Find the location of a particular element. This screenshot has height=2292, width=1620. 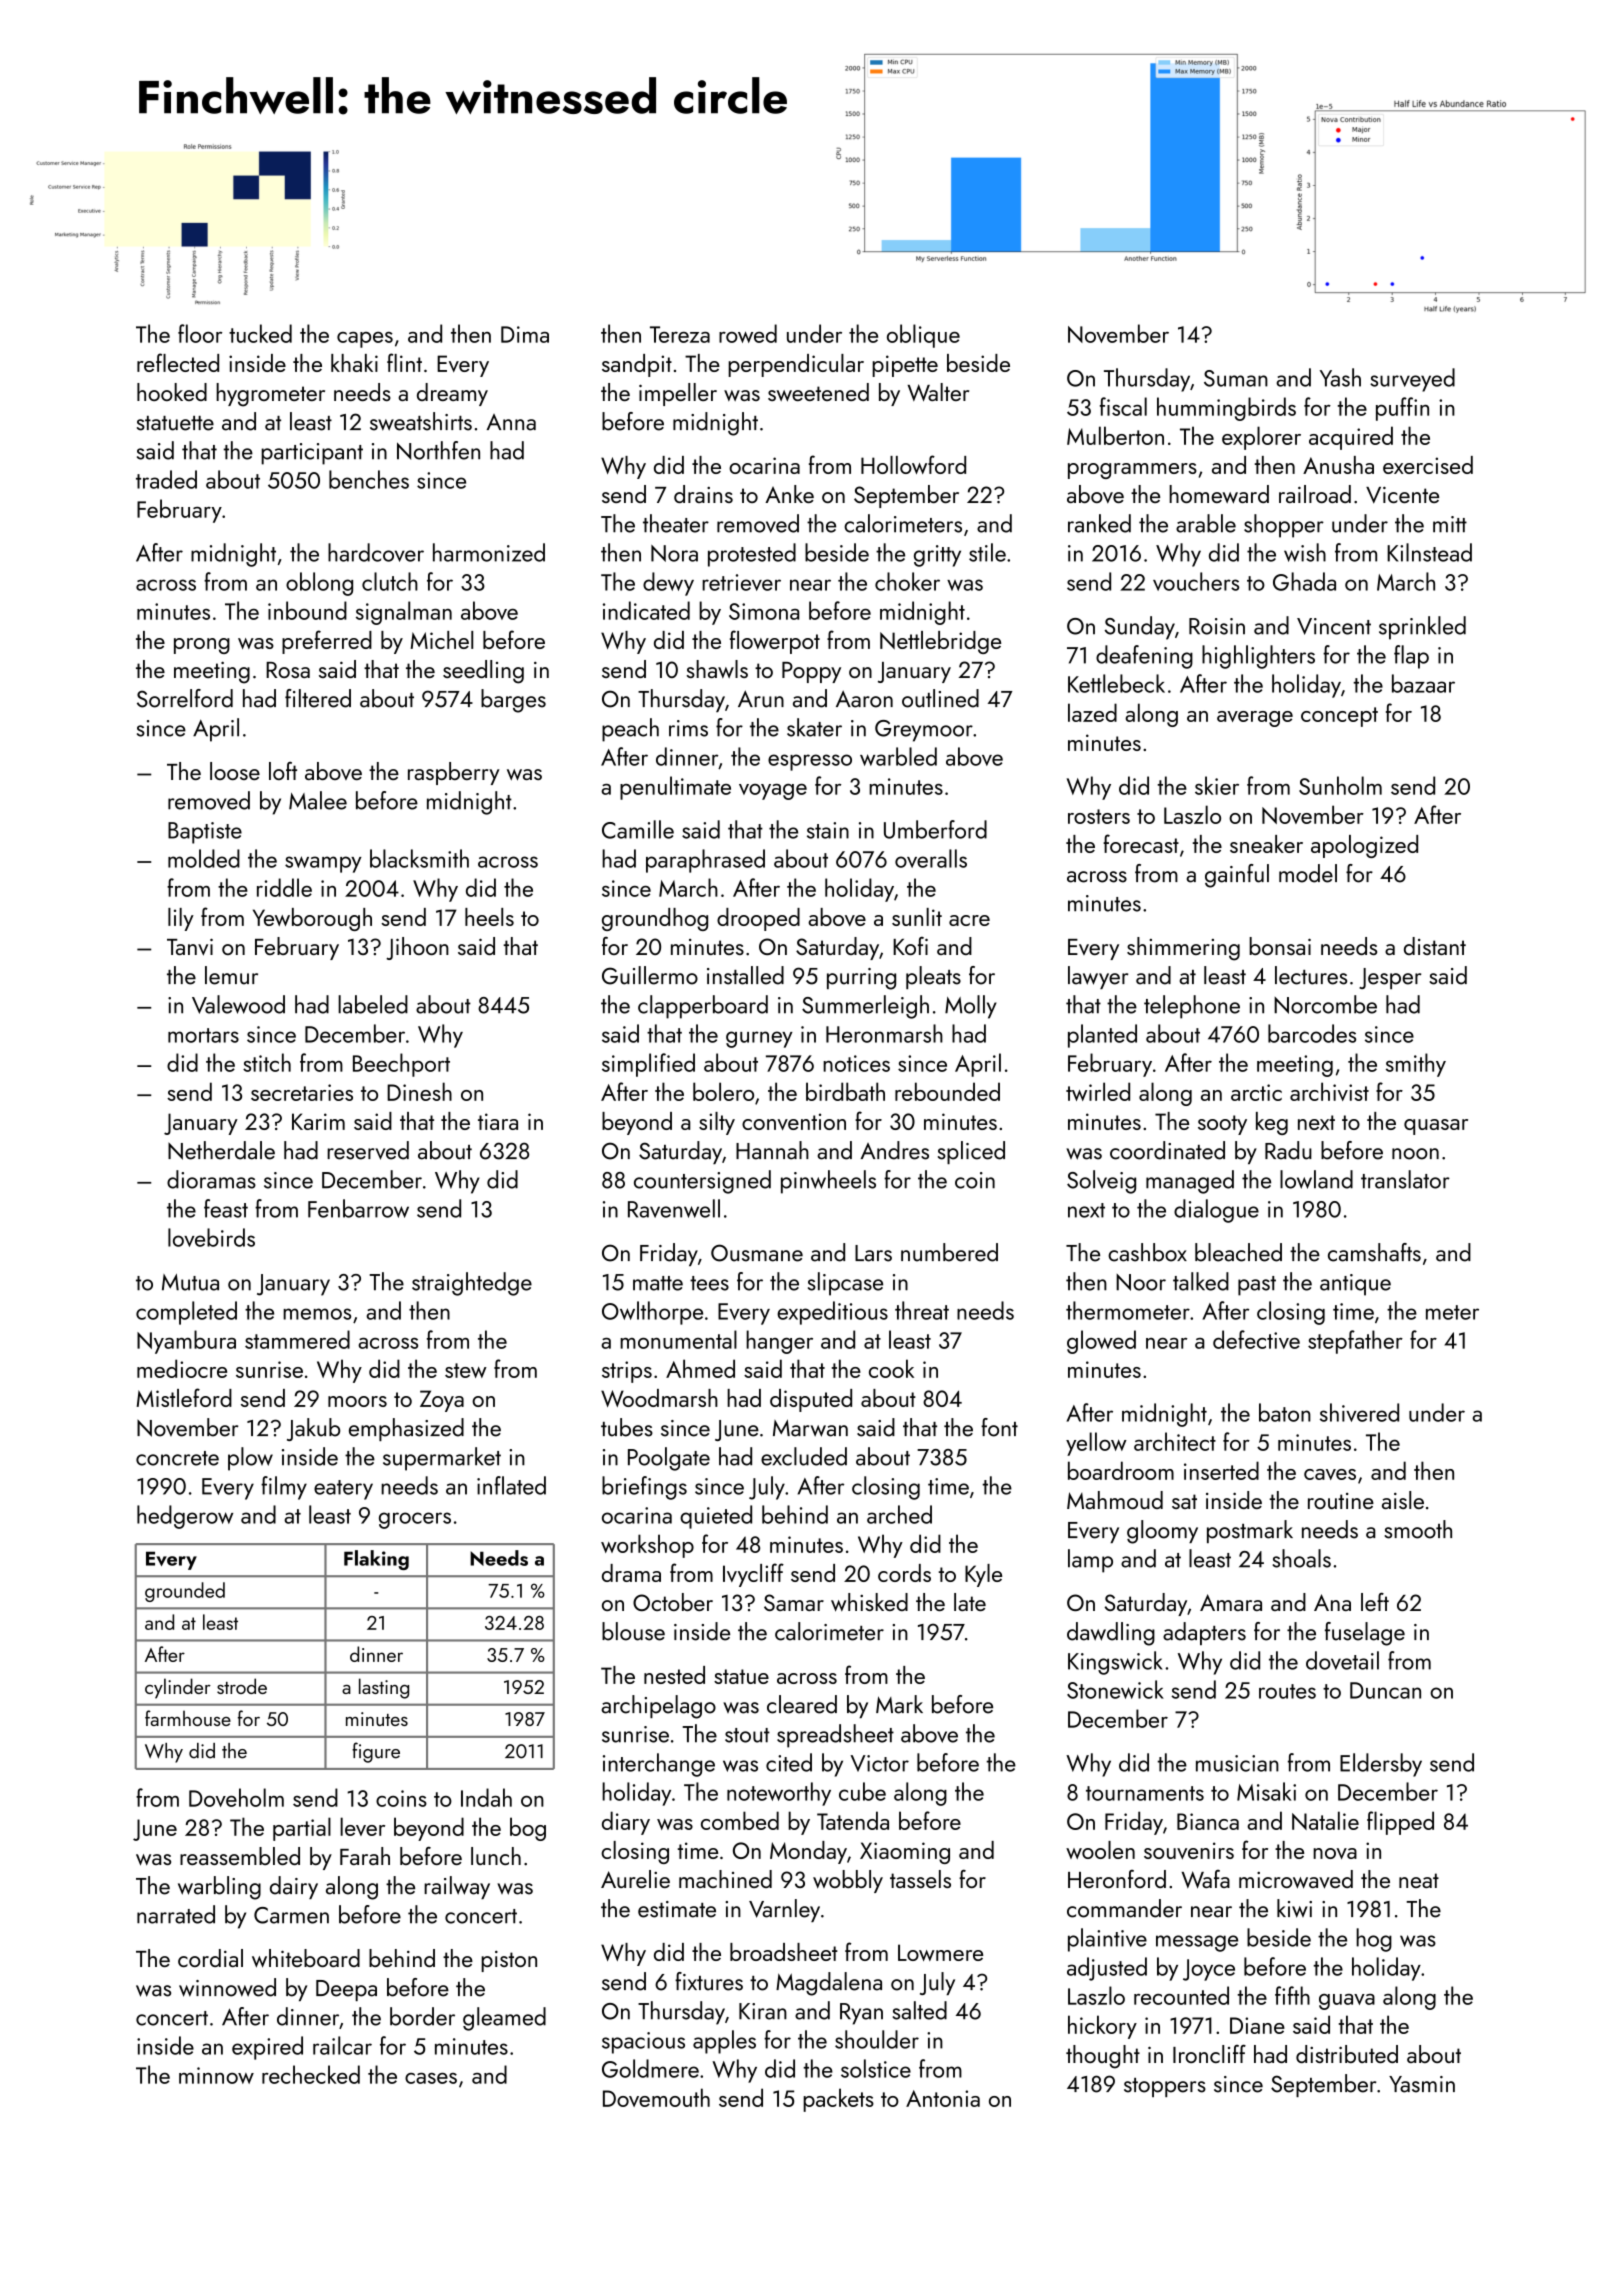

warbling is located at coordinates (219, 1888).
